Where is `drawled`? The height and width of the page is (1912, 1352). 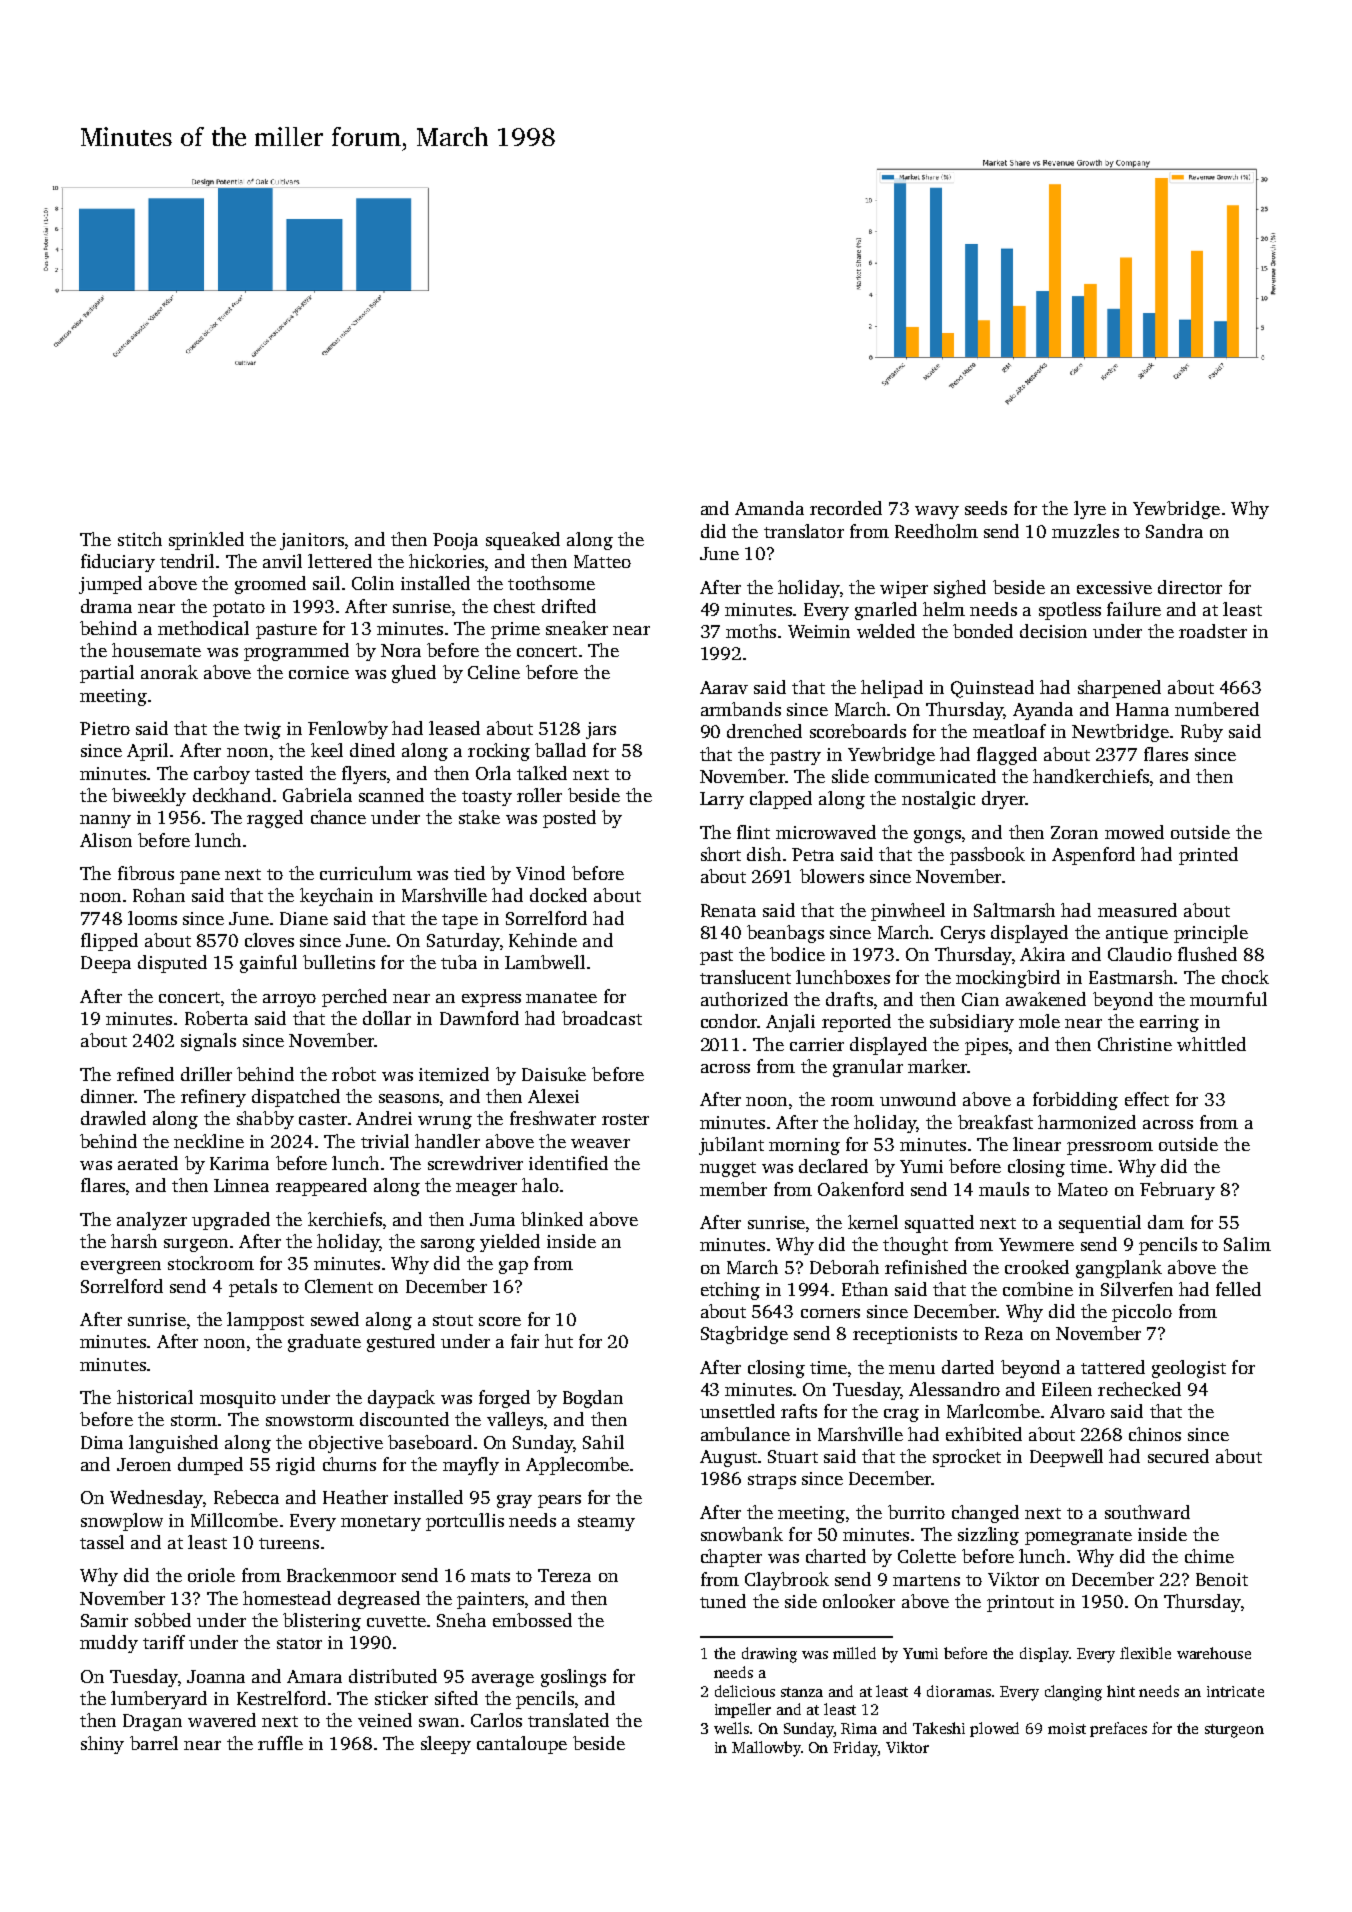 drawled is located at coordinates (113, 1118).
